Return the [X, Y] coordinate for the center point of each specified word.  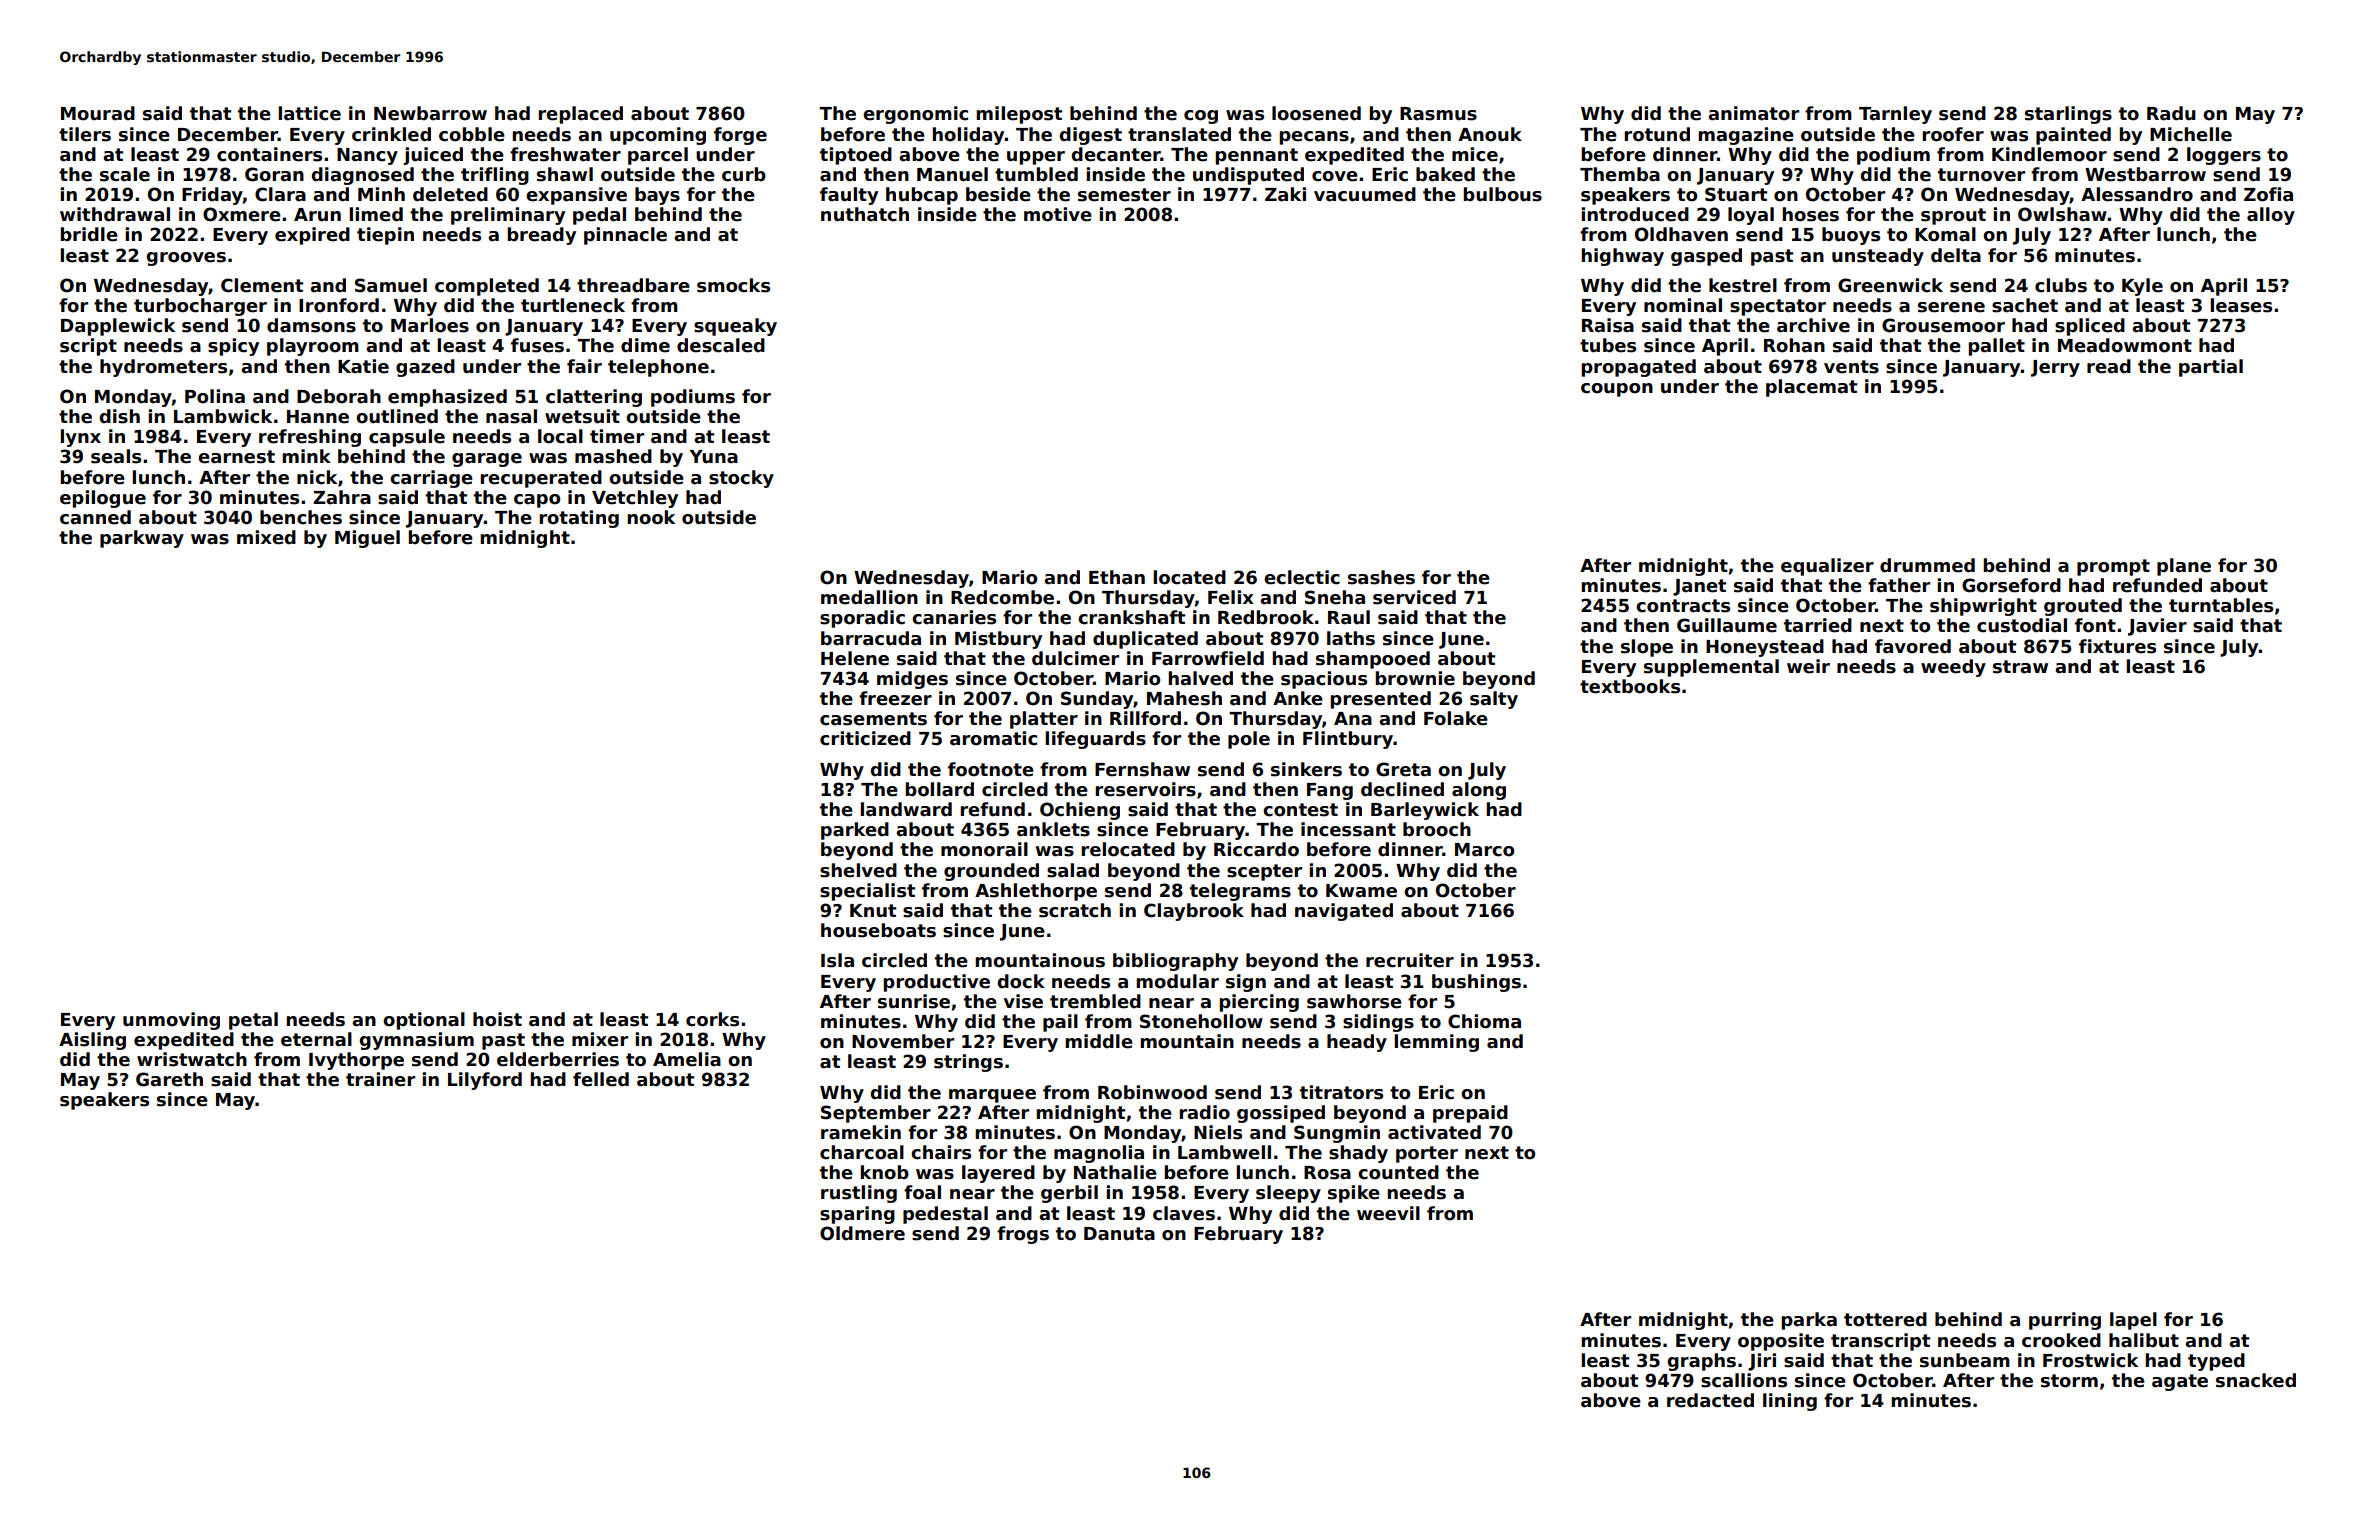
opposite [1781, 1342]
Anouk [1490, 134]
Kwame [1361, 891]
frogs [1023, 1235]
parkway [142, 539]
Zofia [2268, 194]
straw [2020, 667]
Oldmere [862, 1233]
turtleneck [573, 305]
